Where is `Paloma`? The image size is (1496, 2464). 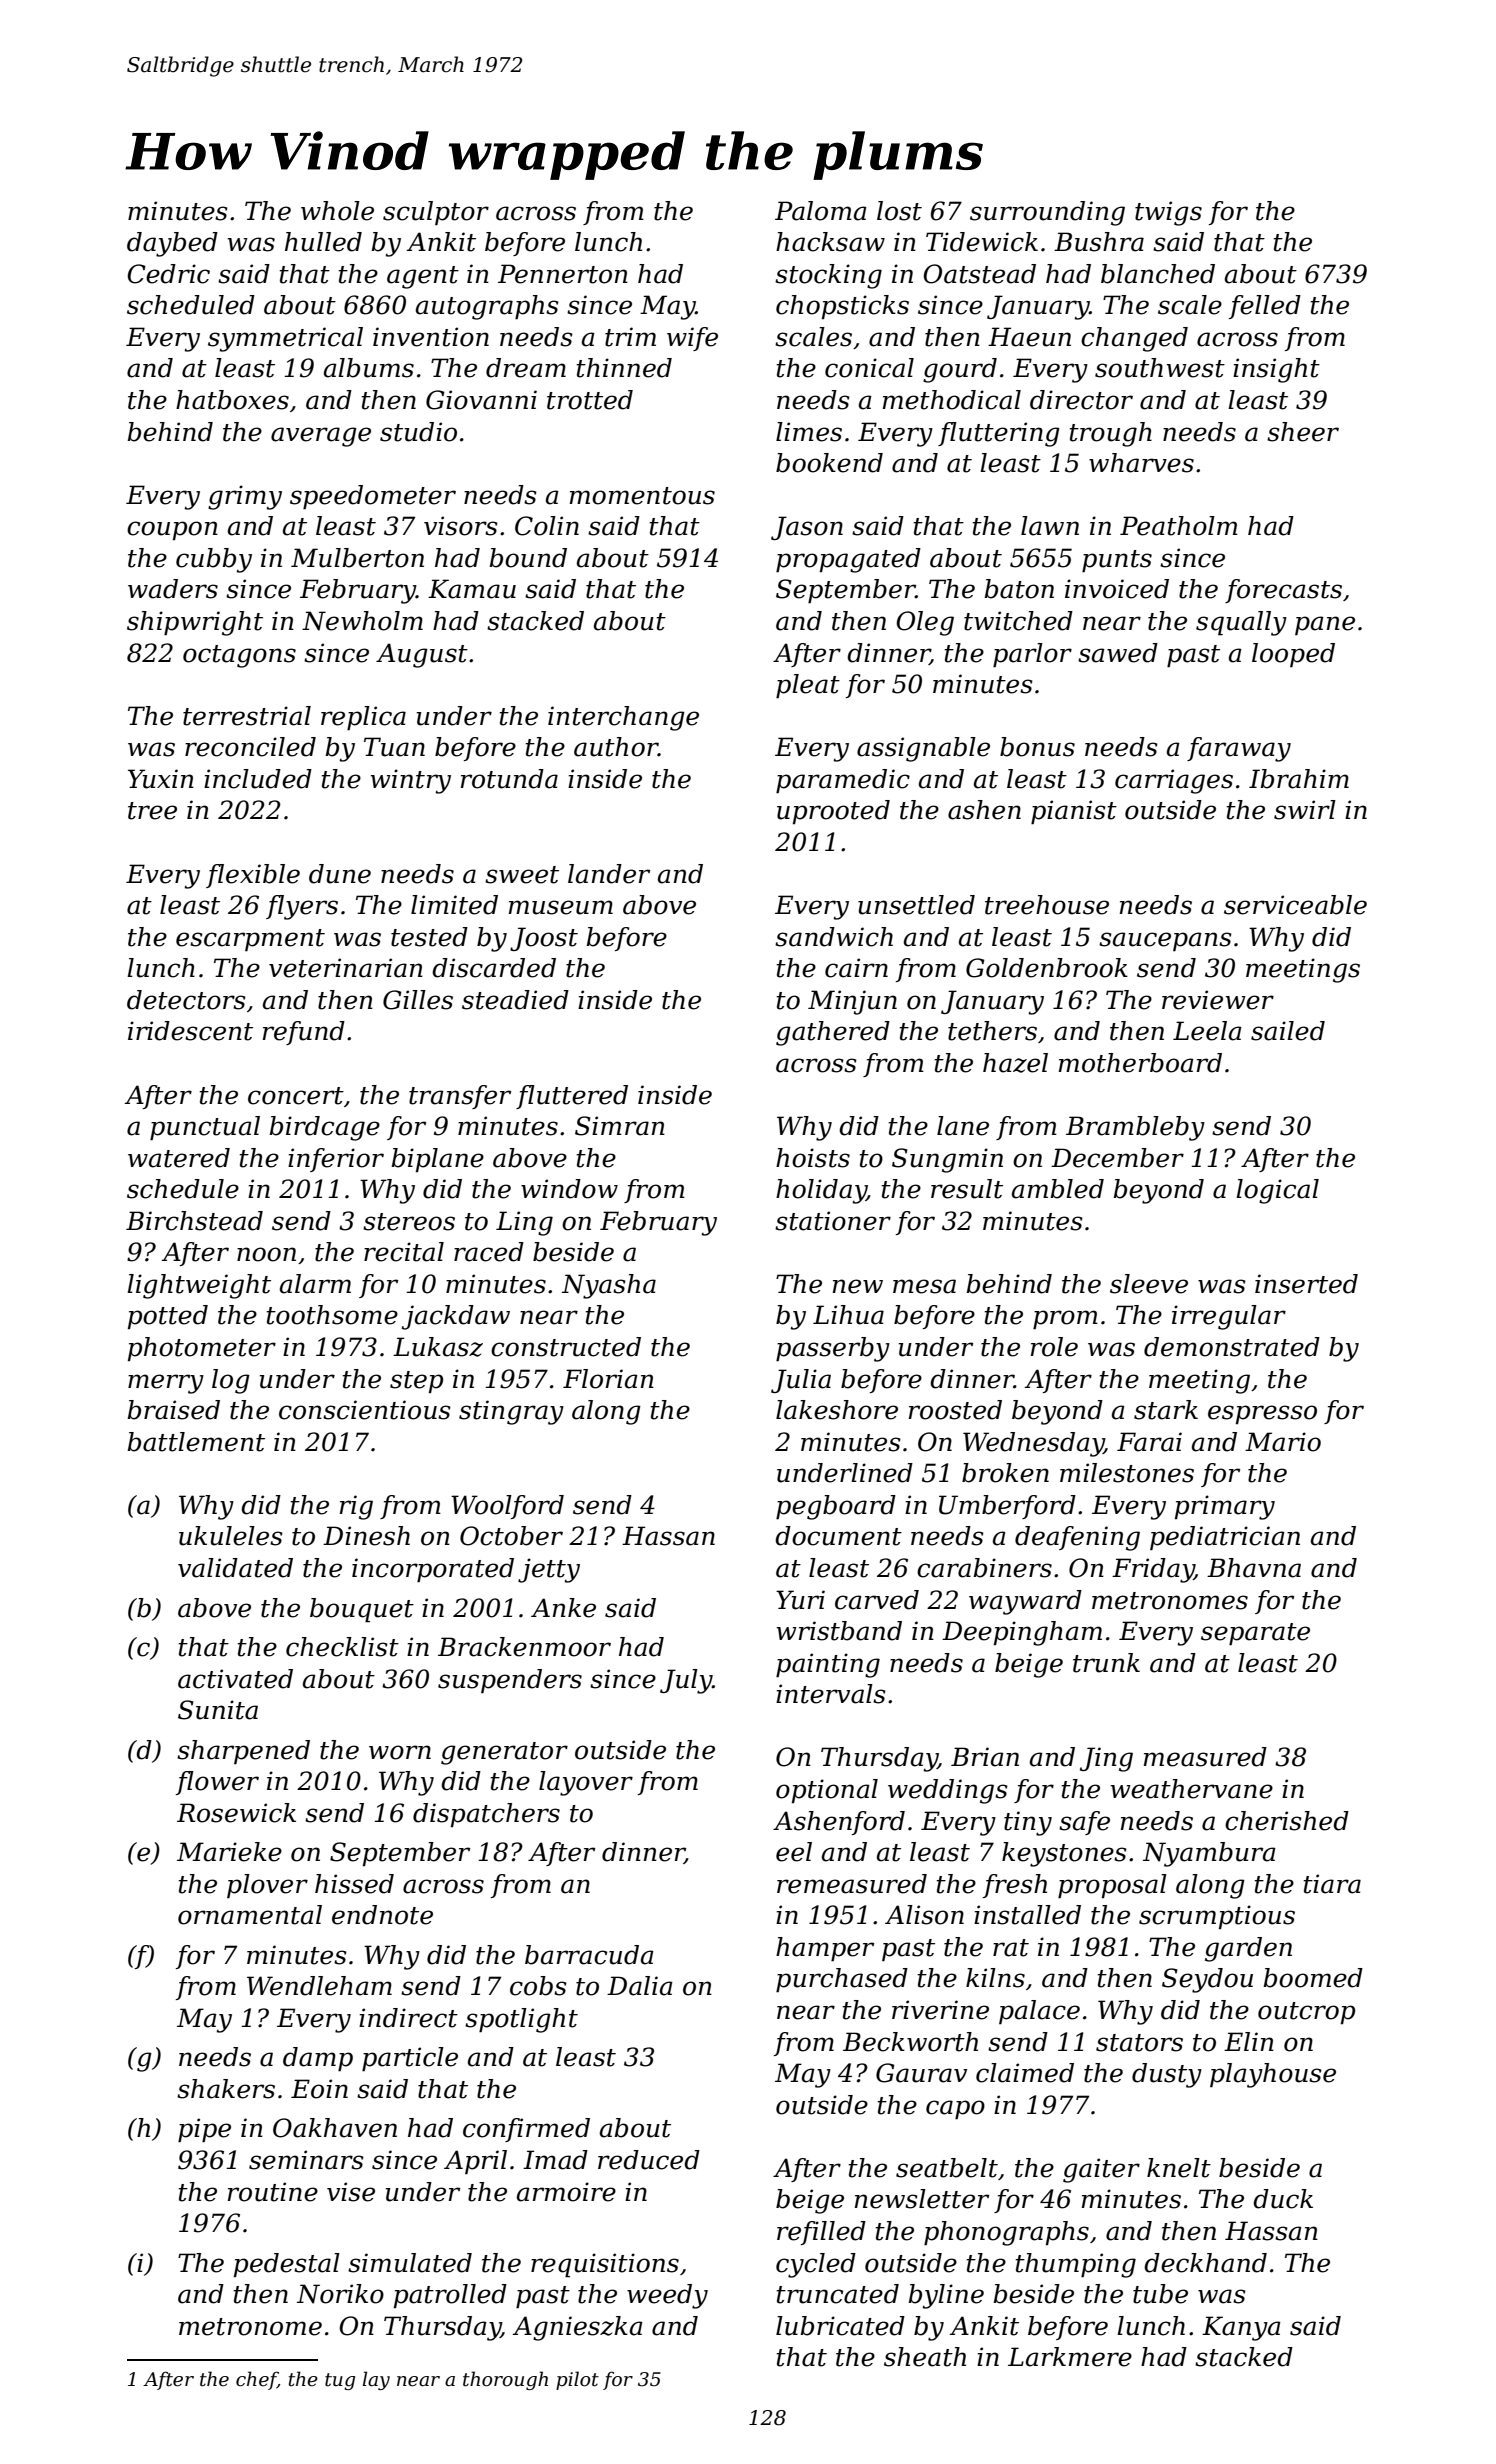 Paloma is located at coordinates (821, 211).
